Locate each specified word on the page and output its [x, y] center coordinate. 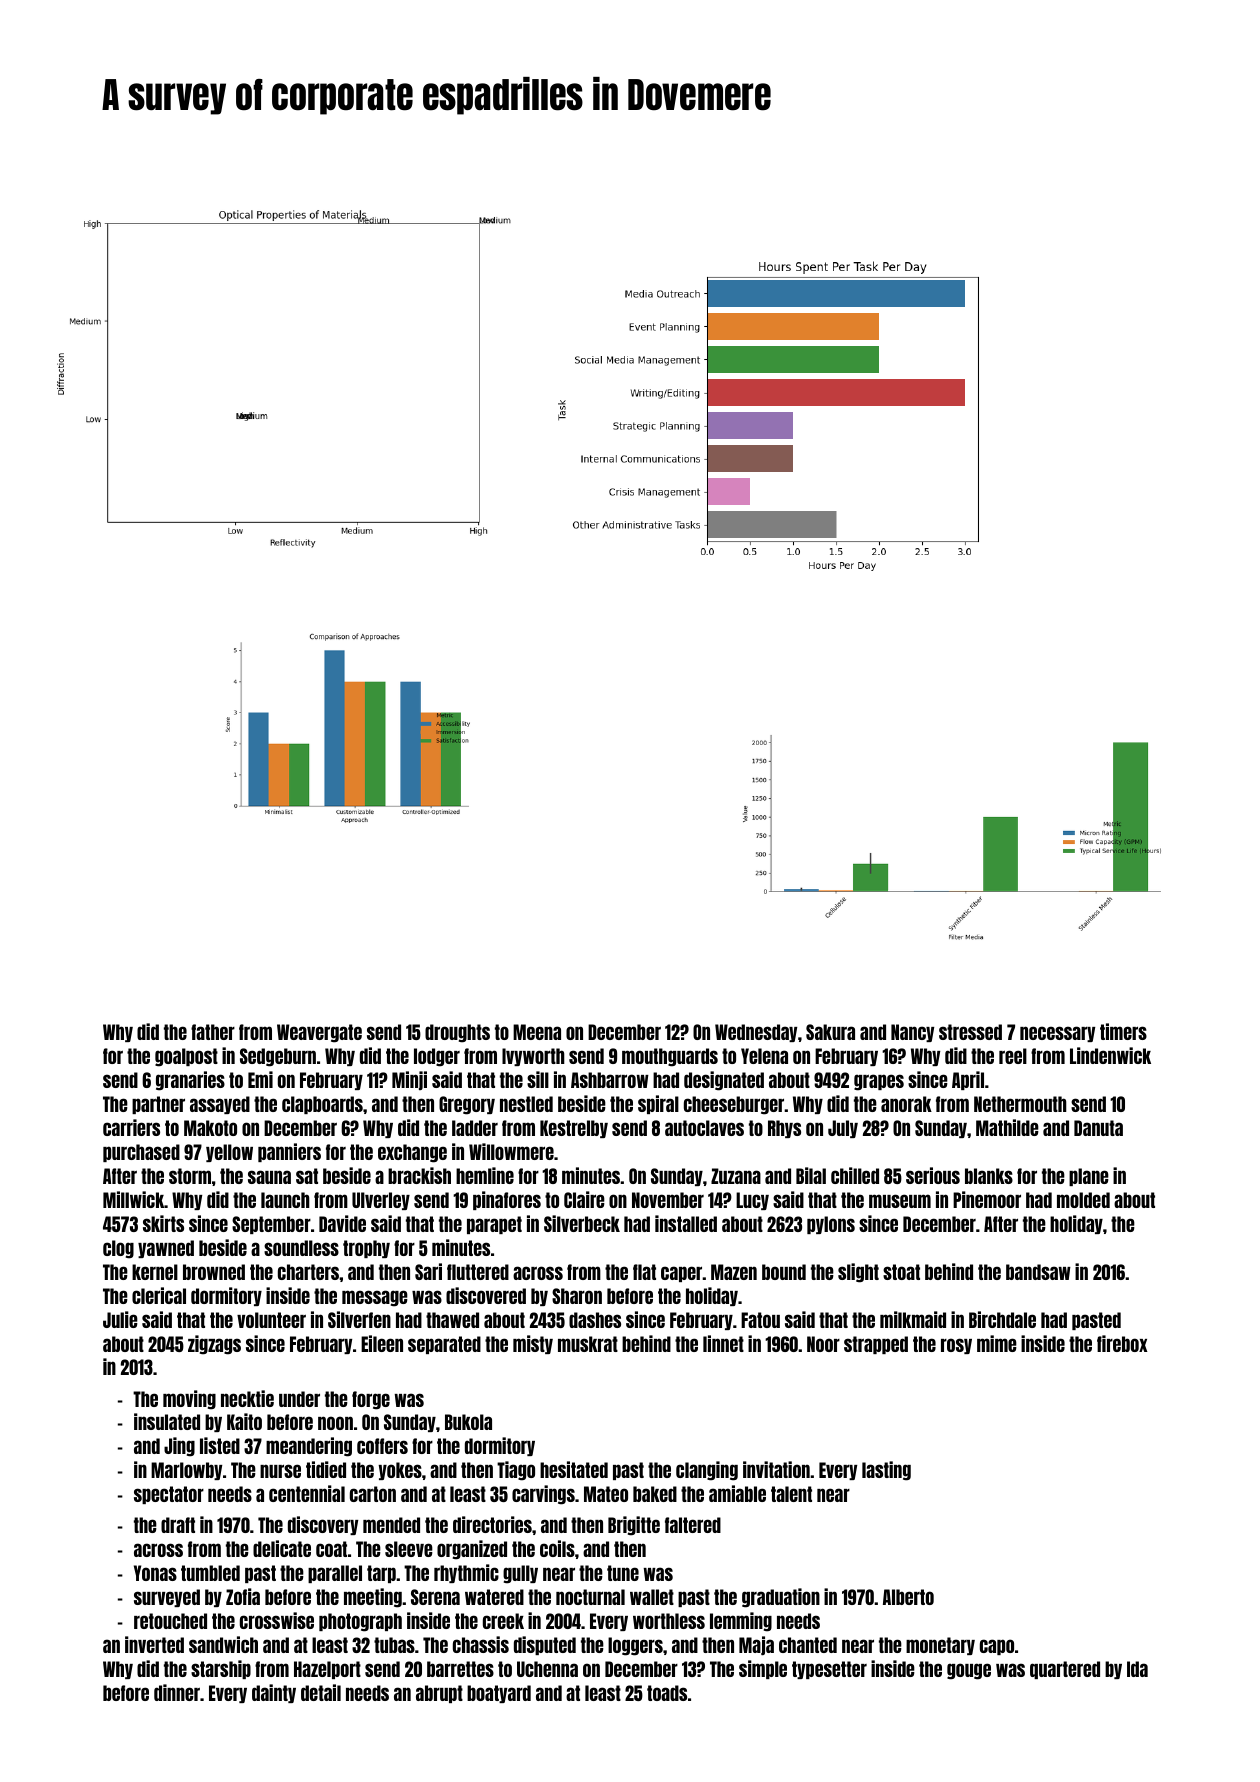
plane [1089, 1177]
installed [686, 1223]
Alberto [908, 1597]
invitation [776, 1469]
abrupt [439, 1694]
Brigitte [634, 1526]
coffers [382, 1446]
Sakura [830, 1032]
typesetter [829, 1670]
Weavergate [319, 1033]
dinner [177, 1692]
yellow [229, 1153]
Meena [537, 1032]
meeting [373, 1598]
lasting [886, 1471]
